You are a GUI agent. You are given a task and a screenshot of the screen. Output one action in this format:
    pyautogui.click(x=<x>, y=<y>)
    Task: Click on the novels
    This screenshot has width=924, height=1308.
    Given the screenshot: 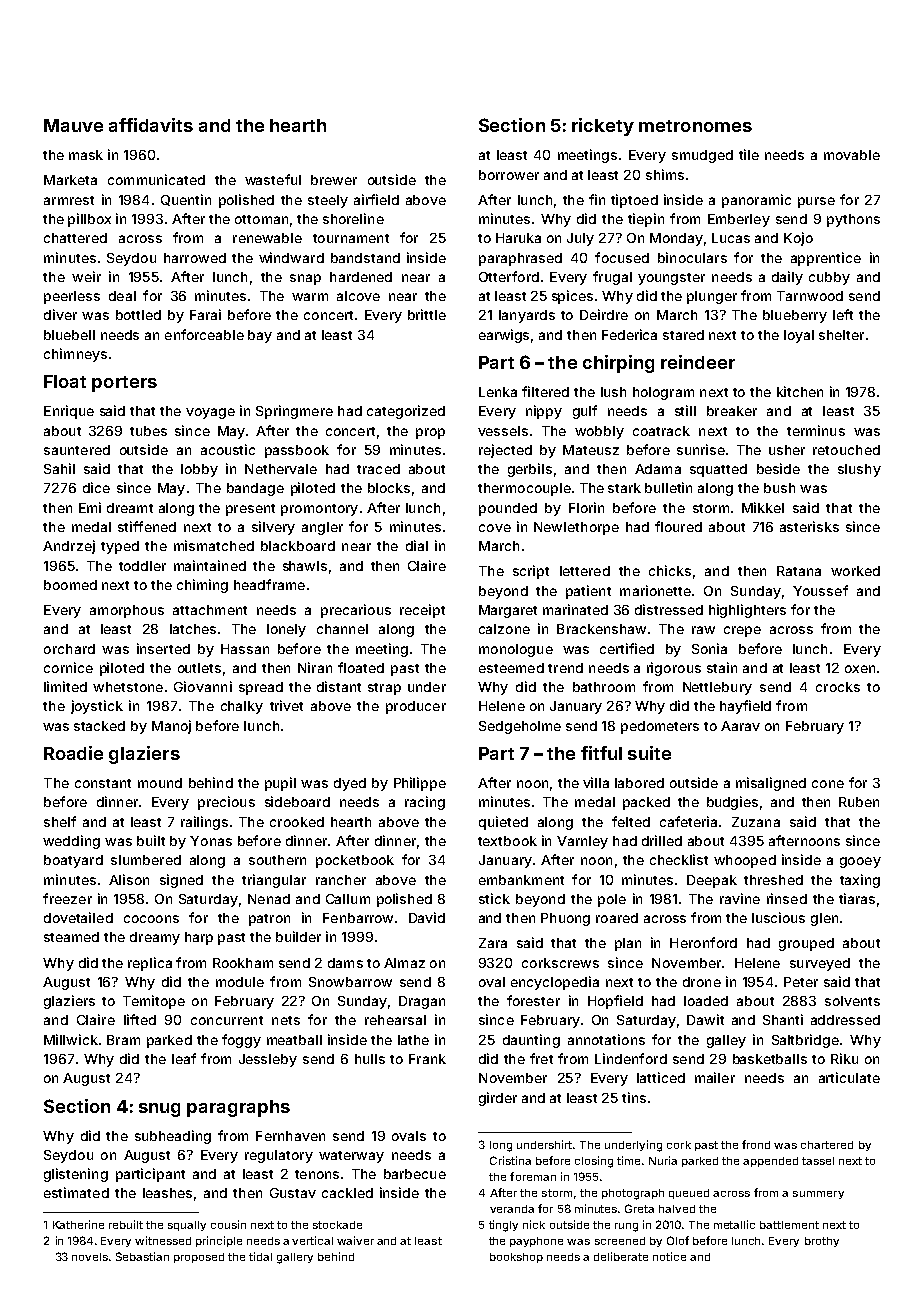 What is the action you would take?
    pyautogui.click(x=90, y=1257)
